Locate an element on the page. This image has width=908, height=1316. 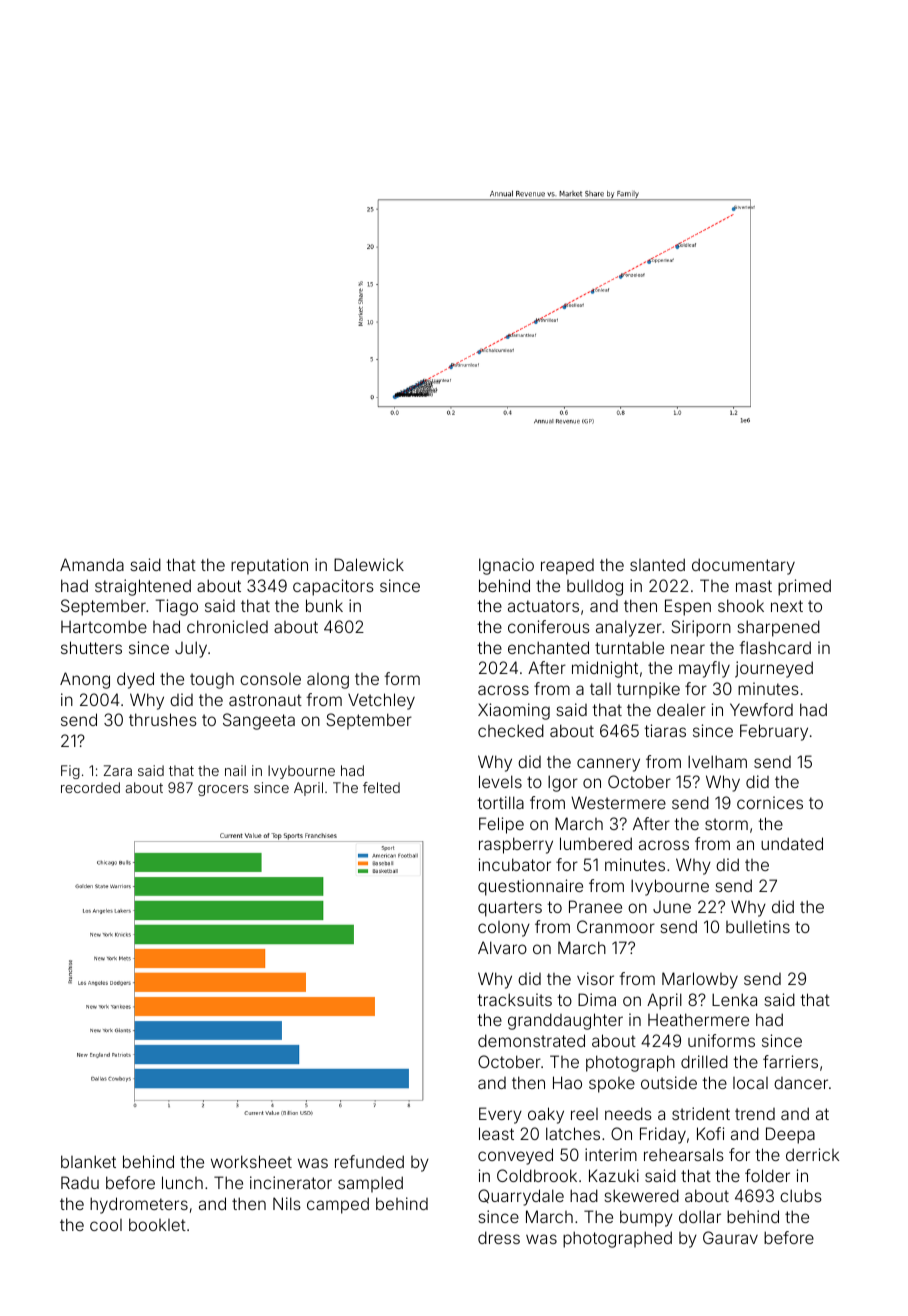
sampled is located at coordinates (370, 1184).
